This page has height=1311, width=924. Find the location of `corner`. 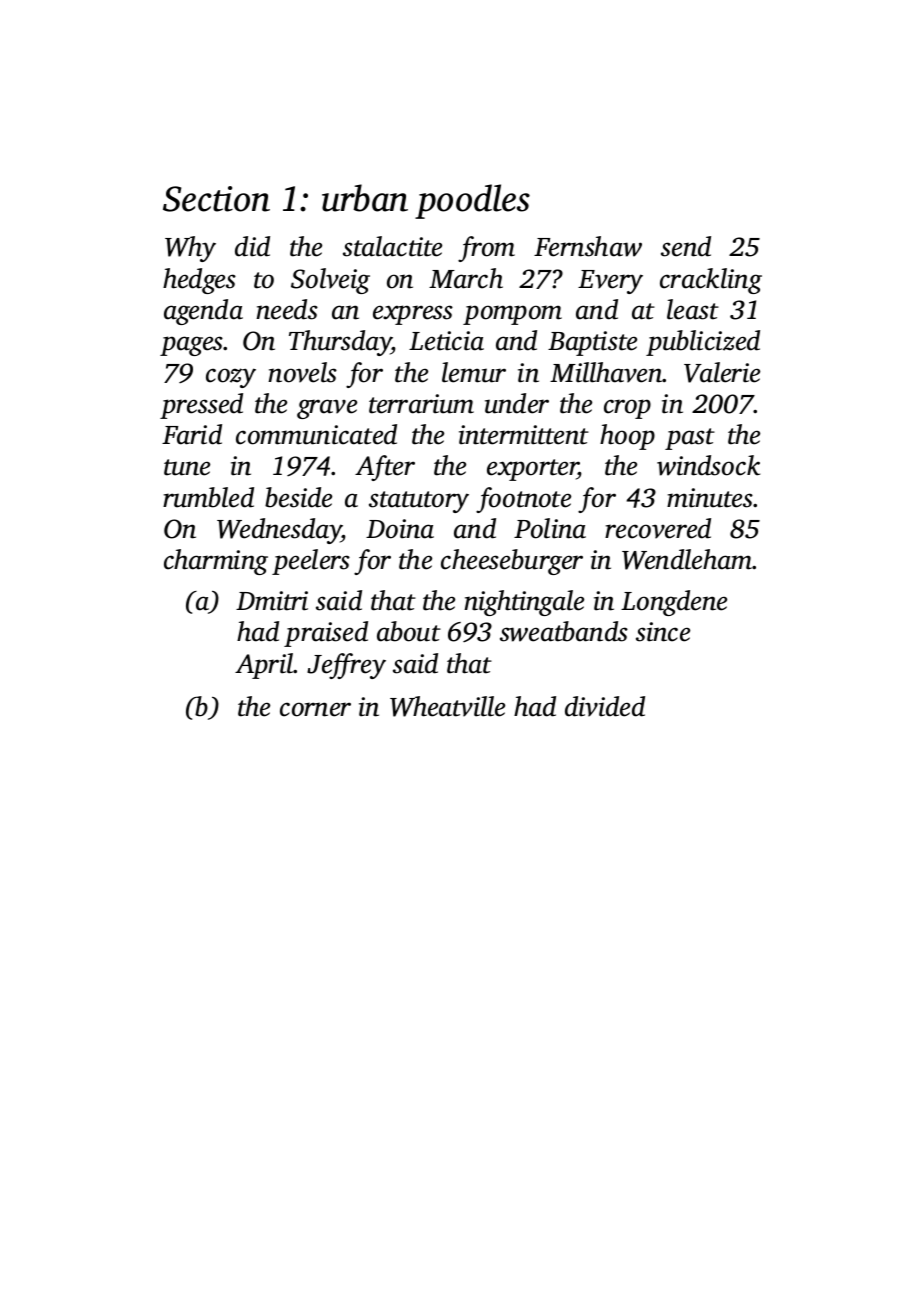

corner is located at coordinates (315, 709).
